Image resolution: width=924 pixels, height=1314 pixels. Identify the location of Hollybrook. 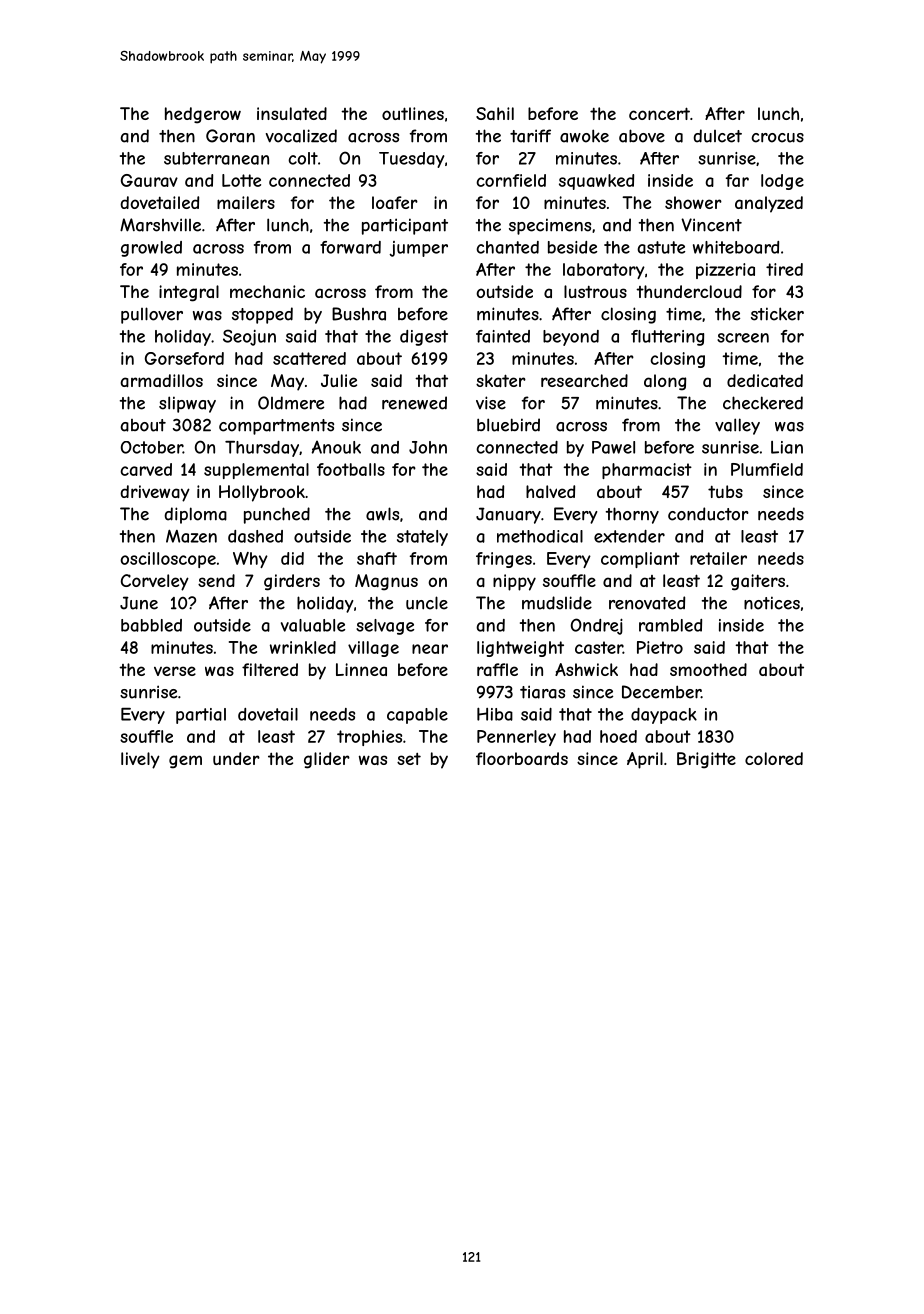
(262, 493).
